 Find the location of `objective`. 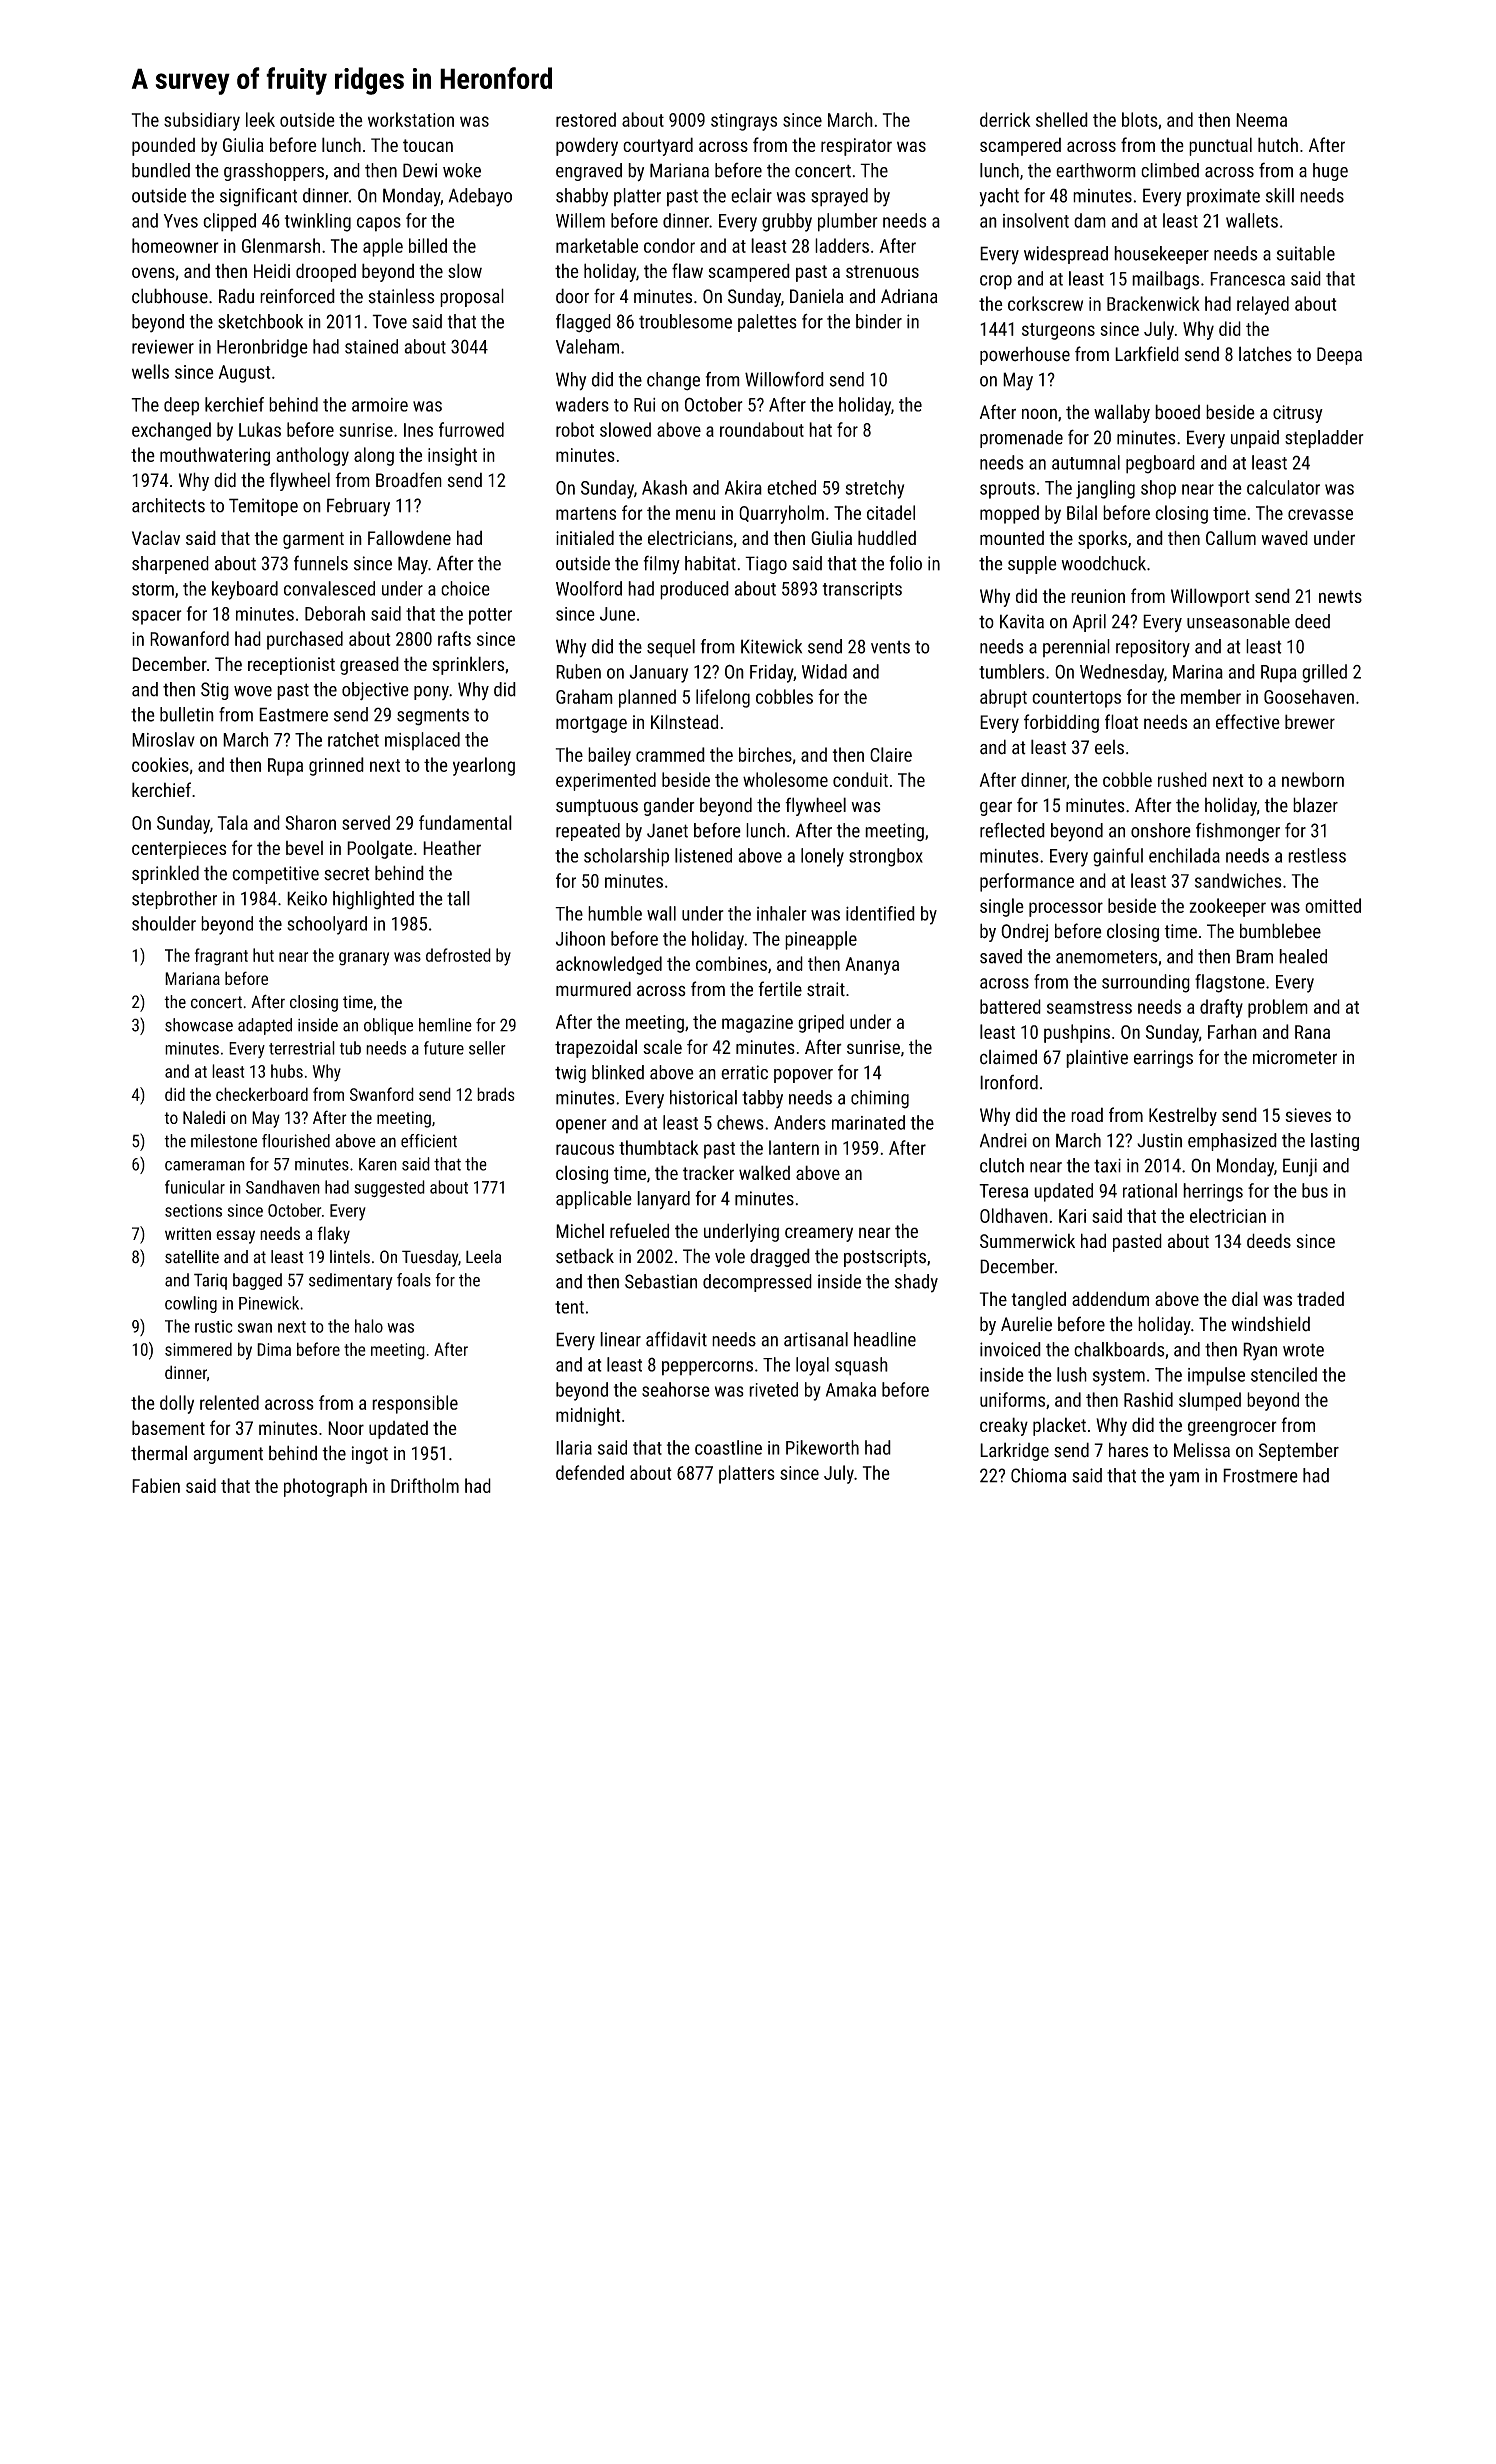

objective is located at coordinates (375, 691).
